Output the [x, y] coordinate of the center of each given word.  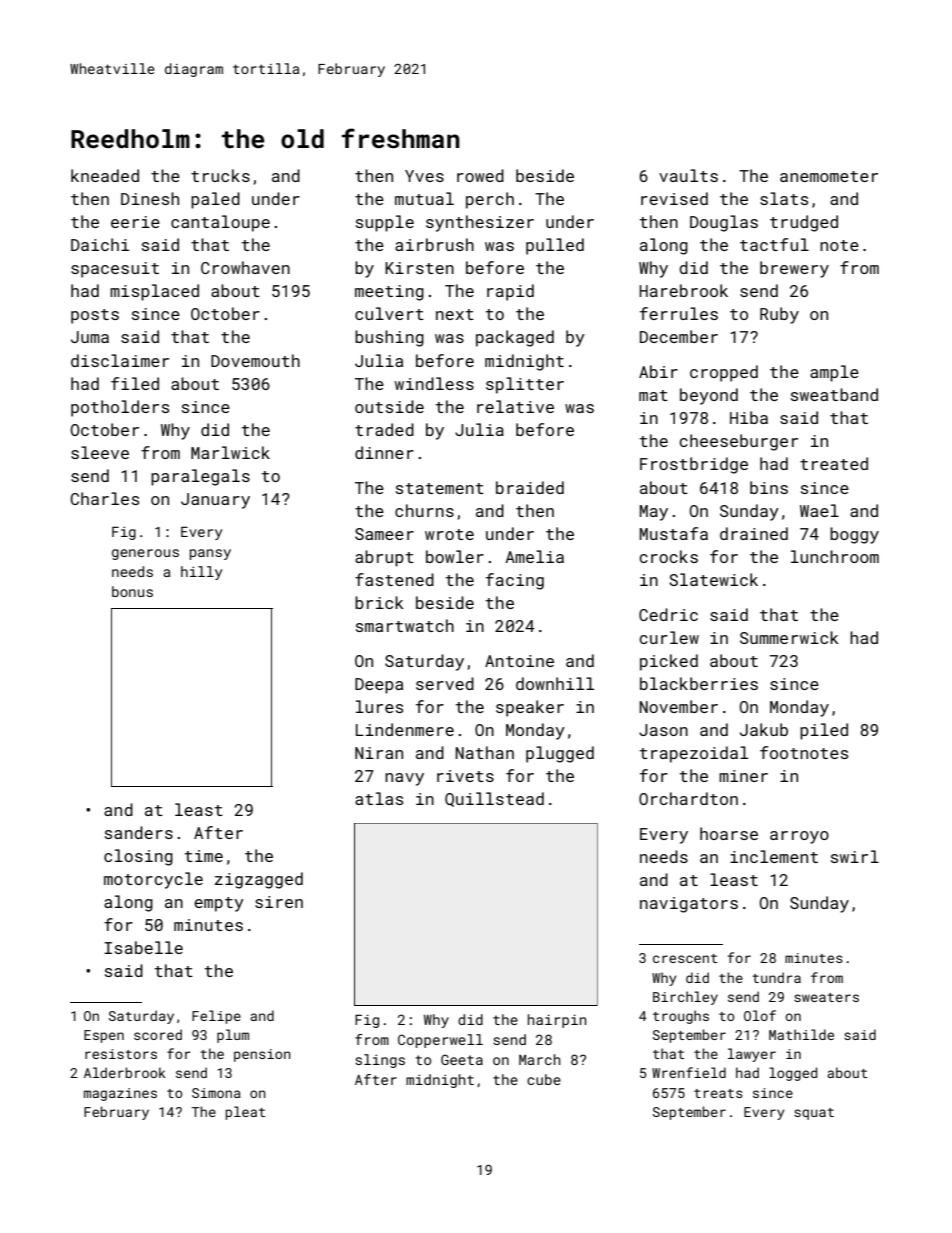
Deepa [379, 686]
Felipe [216, 1017]
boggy [854, 535]
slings [380, 1061]
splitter [525, 385]
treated [834, 463]
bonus [132, 591]
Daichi [100, 244]
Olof [760, 1015]
